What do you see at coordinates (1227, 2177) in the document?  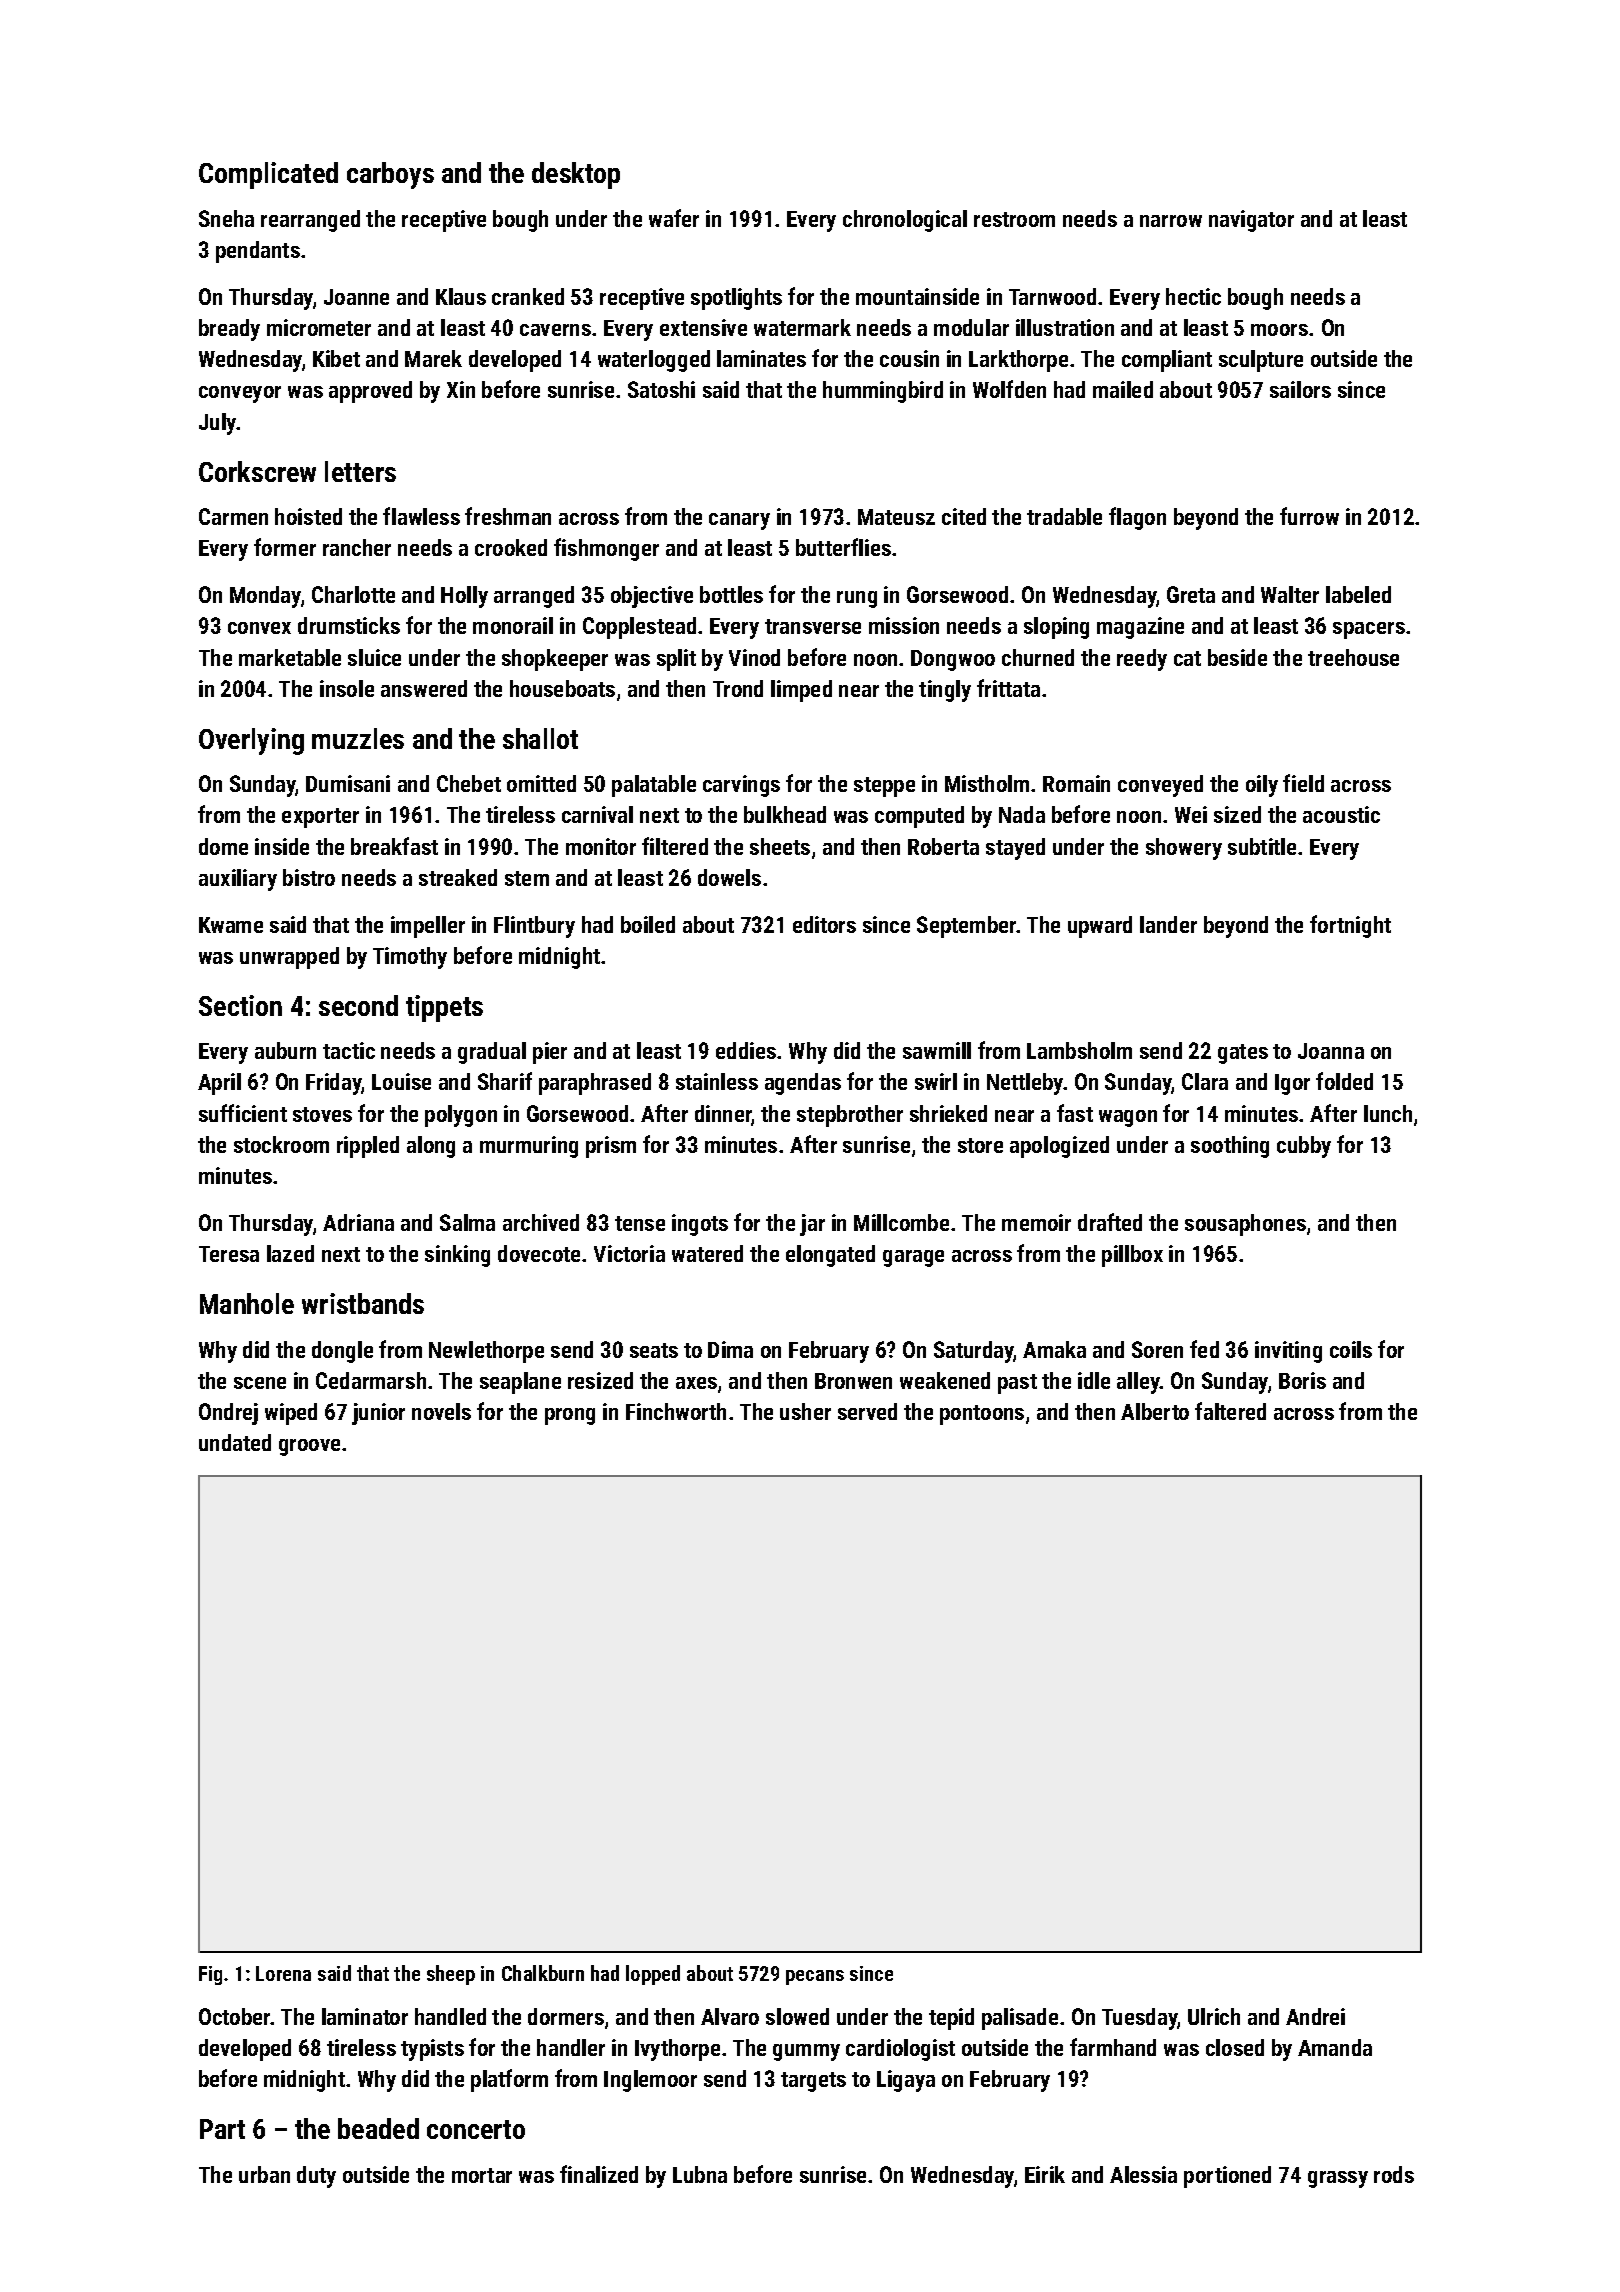 I see `portioned` at bounding box center [1227, 2177].
